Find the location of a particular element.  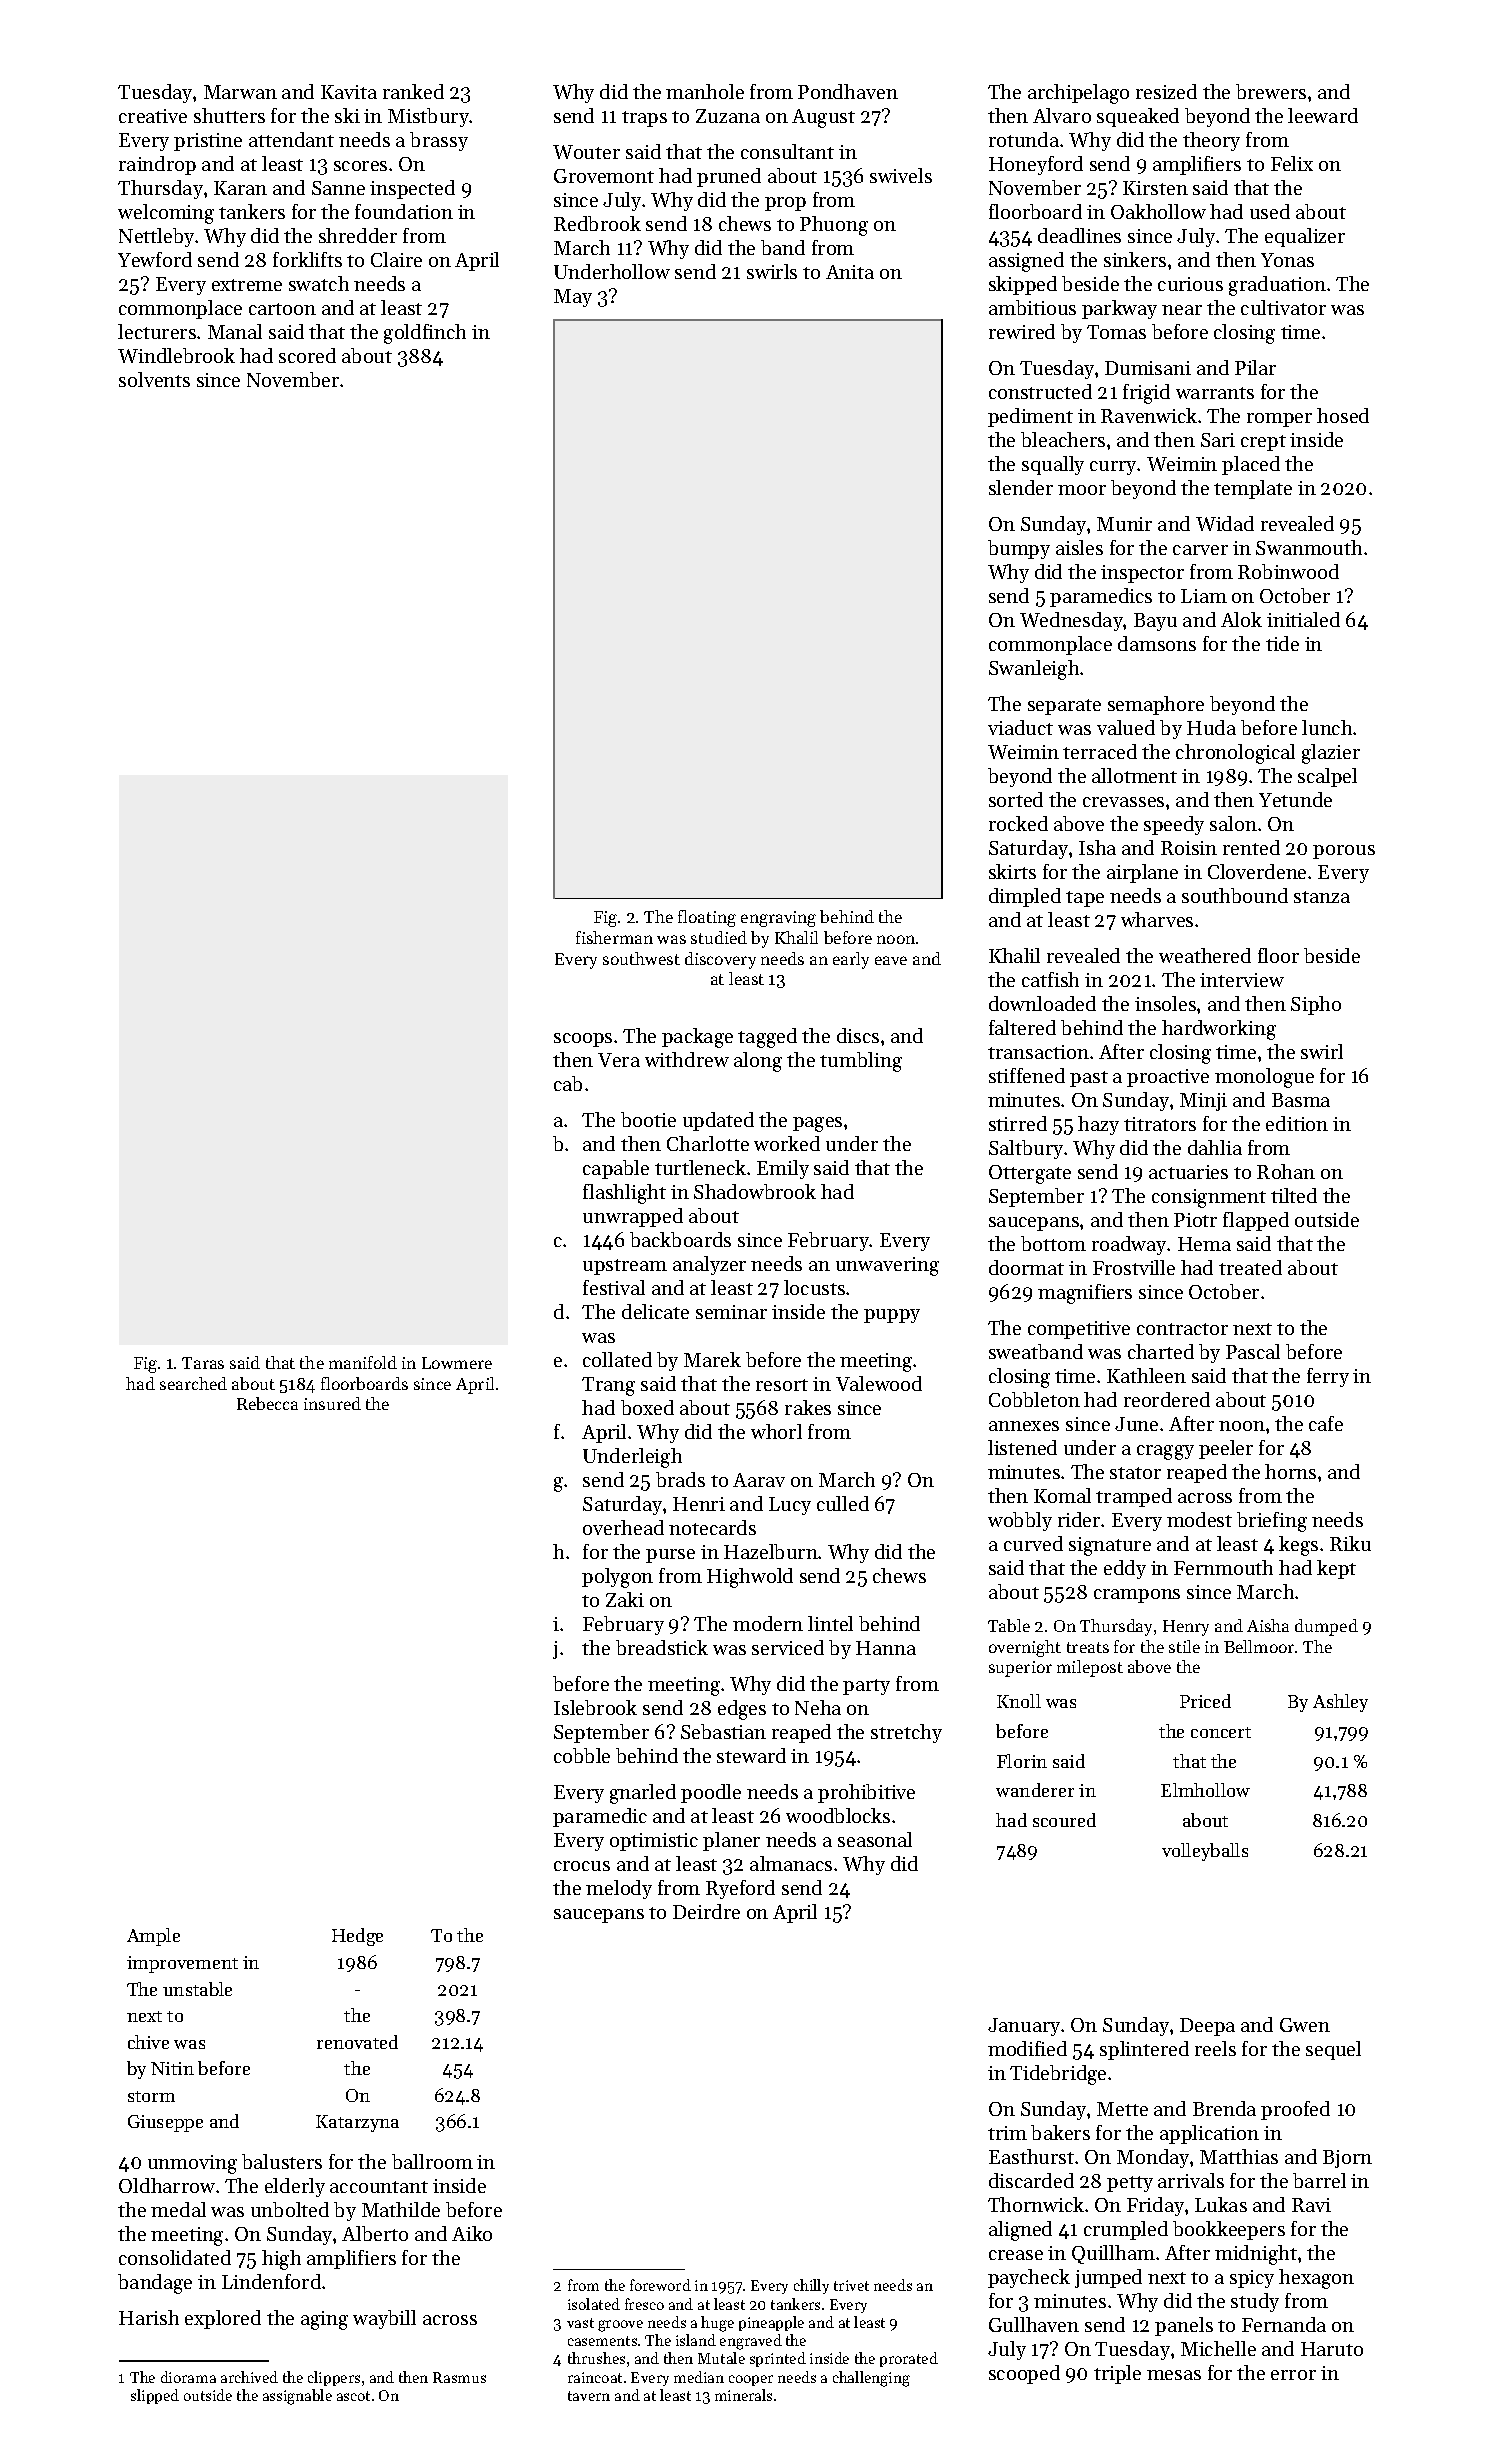

manhole is located at coordinates (705, 91).
